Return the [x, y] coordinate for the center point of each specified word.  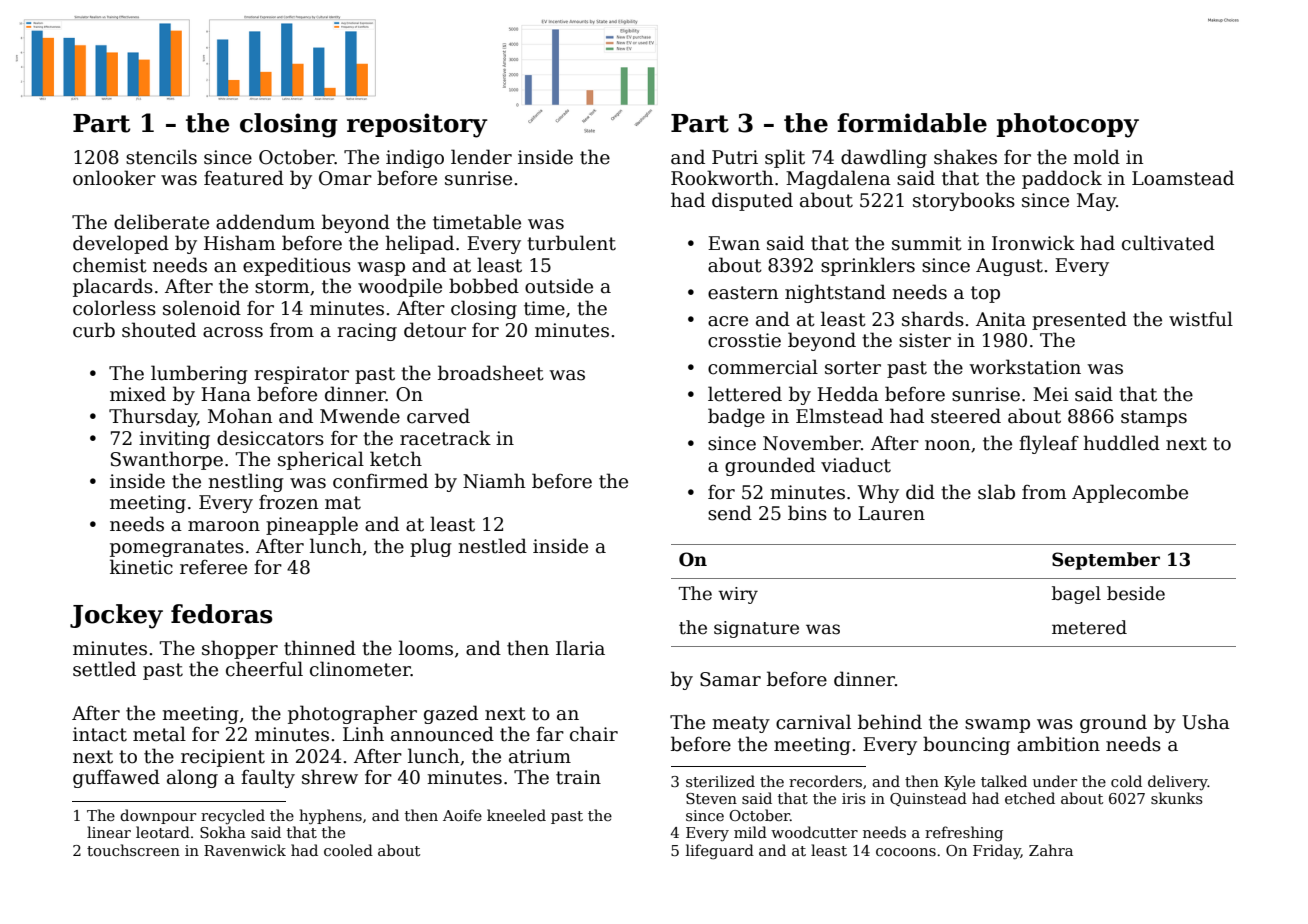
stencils [161, 157]
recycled [233, 817]
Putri [735, 157]
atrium [540, 756]
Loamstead [1183, 178]
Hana [226, 394]
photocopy [1068, 125]
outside [559, 286]
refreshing [964, 834]
